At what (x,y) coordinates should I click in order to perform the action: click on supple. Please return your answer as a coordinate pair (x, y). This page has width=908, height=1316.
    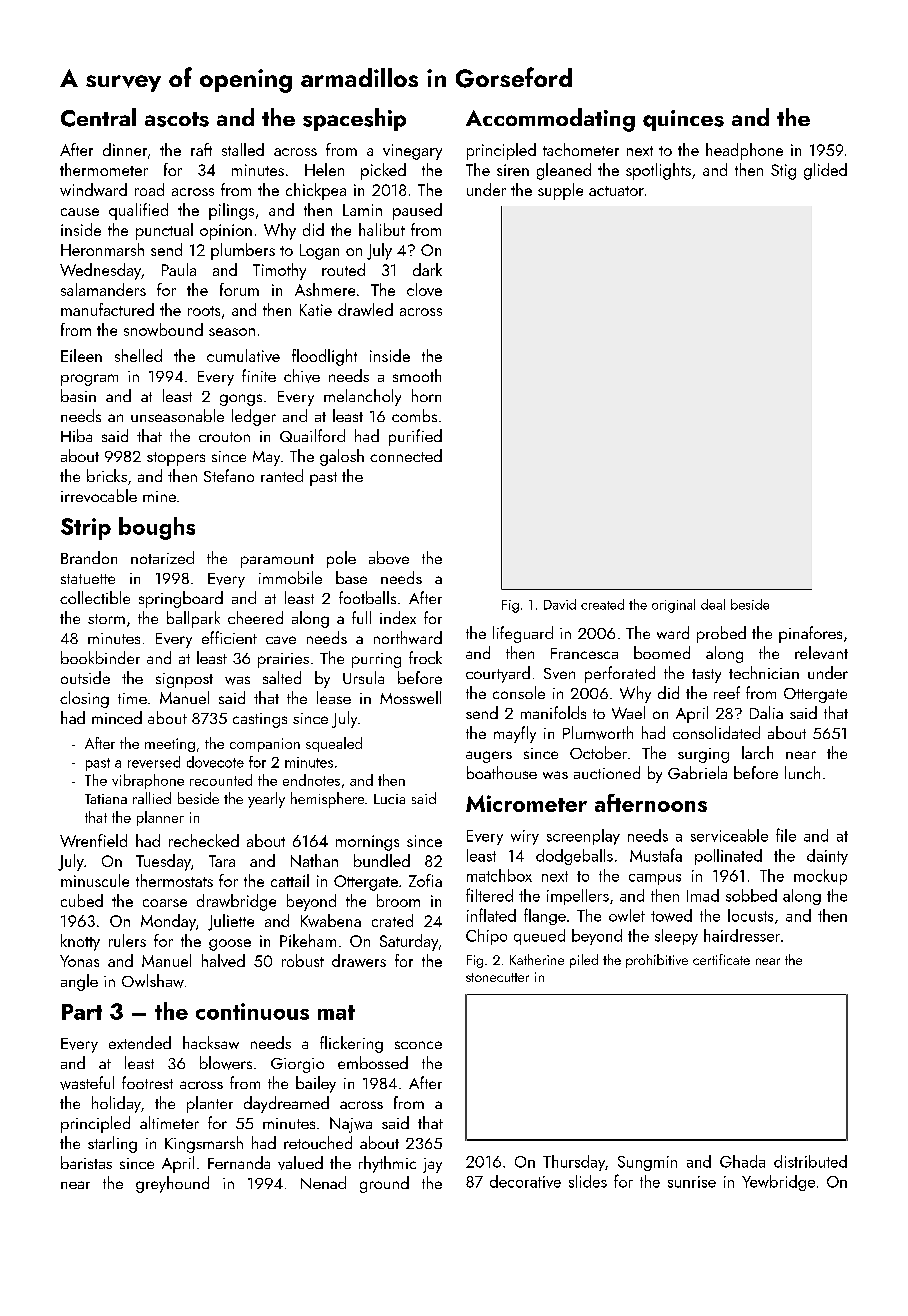
    Looking at the image, I should click on (560, 191).
